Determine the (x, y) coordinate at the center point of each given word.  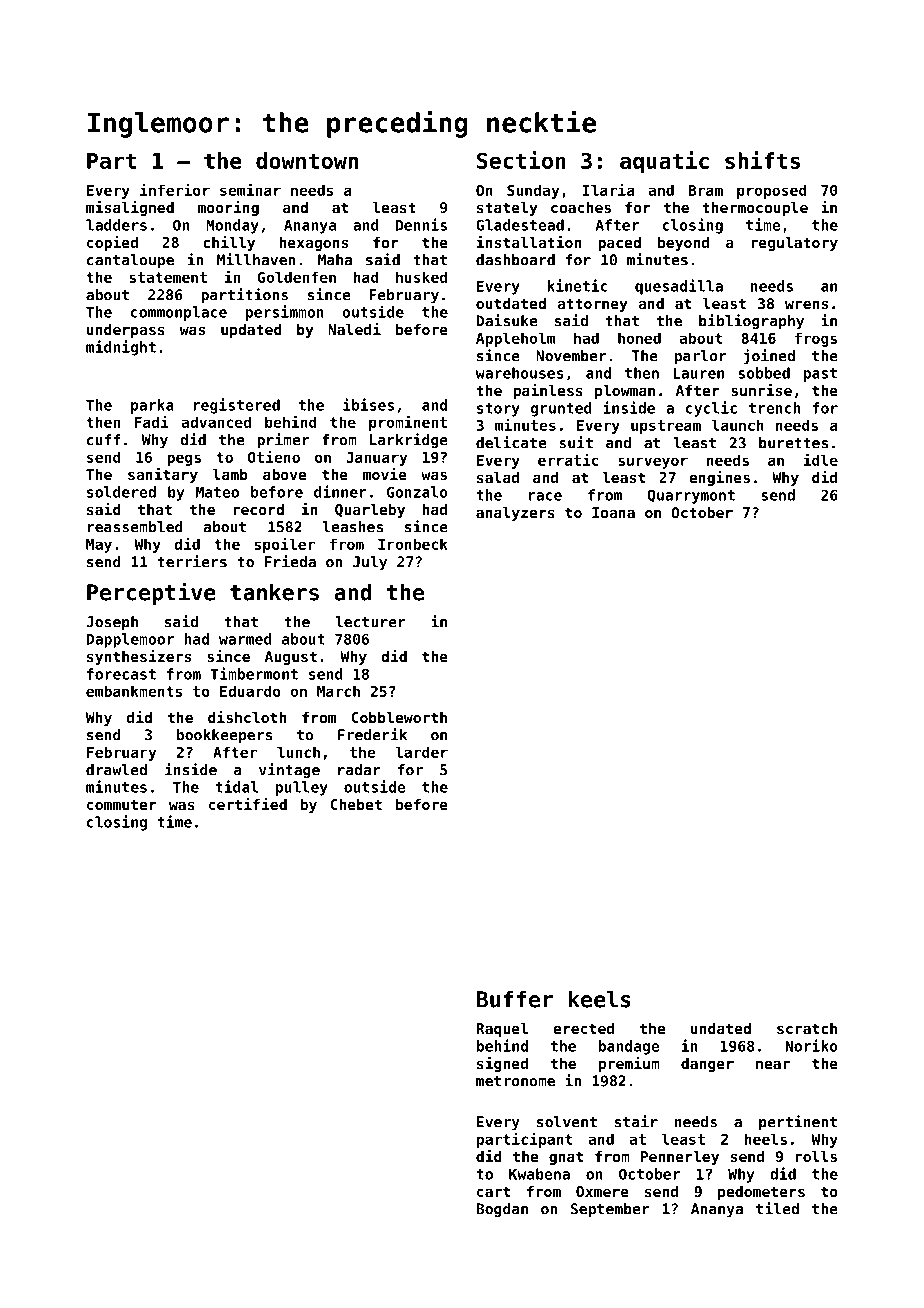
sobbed (764, 373)
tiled (777, 1208)
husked (421, 277)
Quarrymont (691, 496)
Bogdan (502, 1210)
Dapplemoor (130, 640)
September (610, 1210)
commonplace (179, 313)
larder (421, 752)
